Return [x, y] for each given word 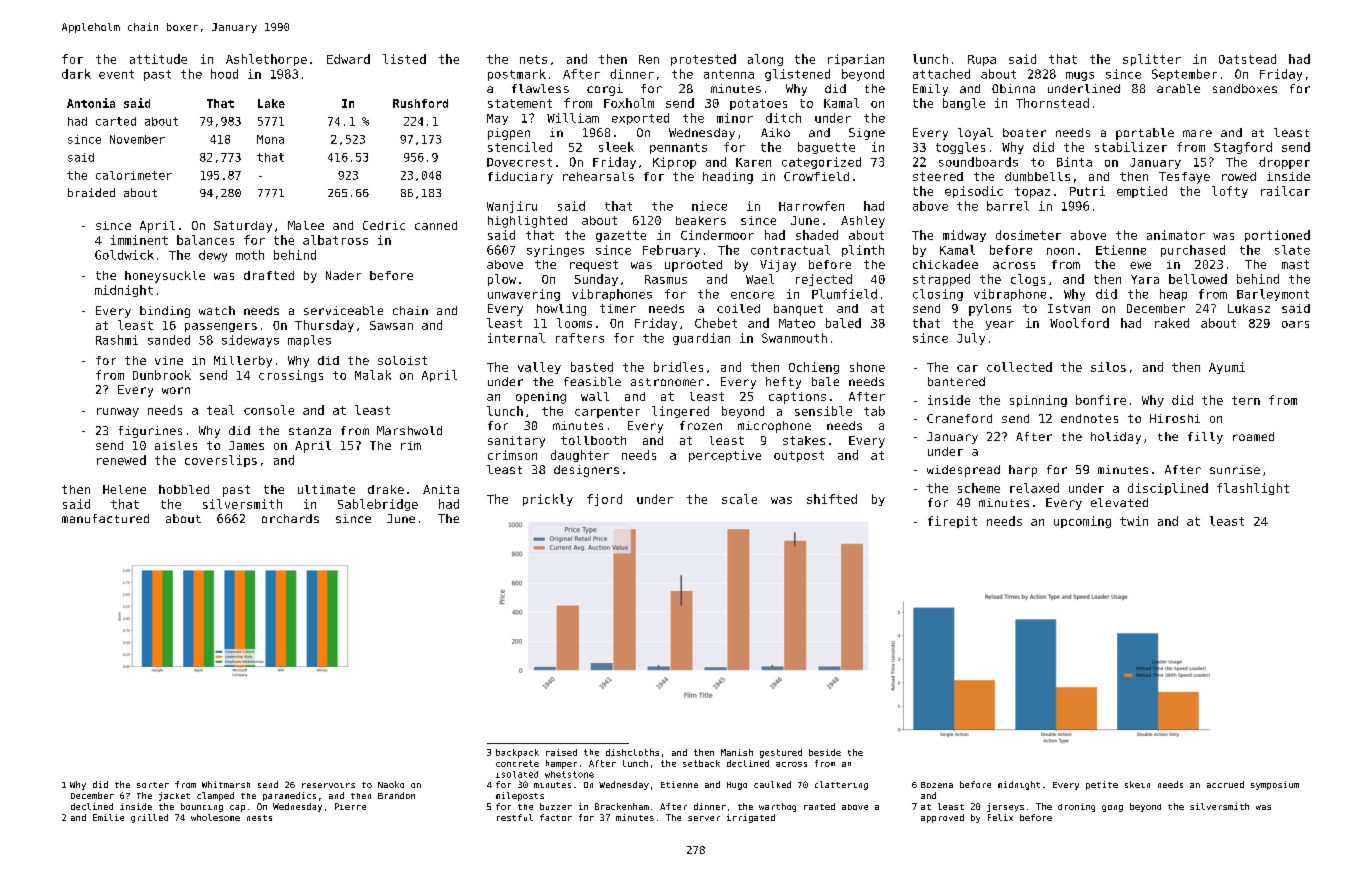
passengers [221, 327]
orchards [290, 518]
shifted [832, 499]
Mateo [797, 323]
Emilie [108, 817]
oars [1295, 324]
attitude [158, 59]
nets [533, 59]
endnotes [1089, 418]
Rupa [982, 60]
